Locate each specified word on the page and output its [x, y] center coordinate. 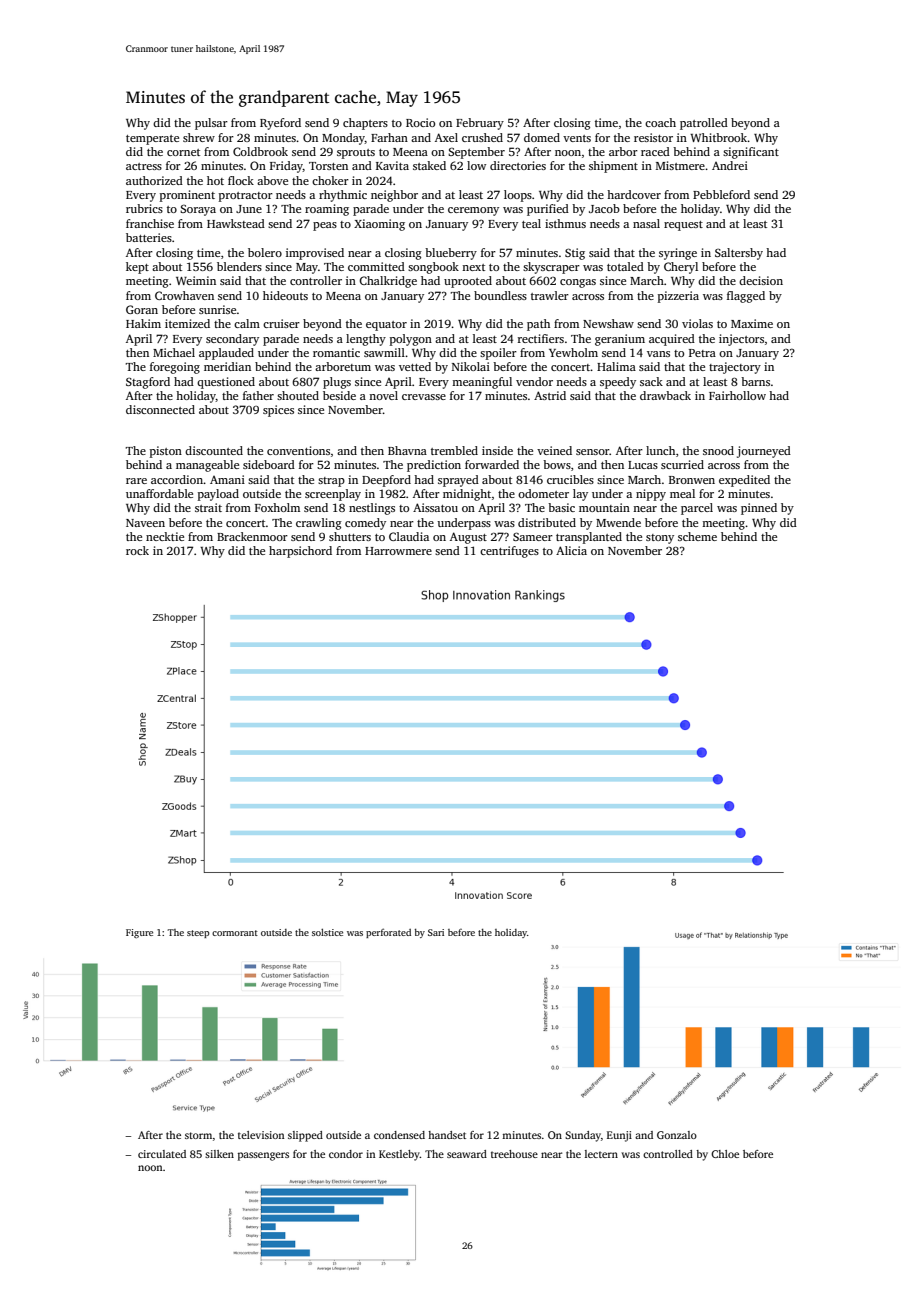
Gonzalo [677, 1135]
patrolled [704, 124]
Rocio [420, 122]
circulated [162, 1154]
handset [447, 1135]
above [272, 180]
